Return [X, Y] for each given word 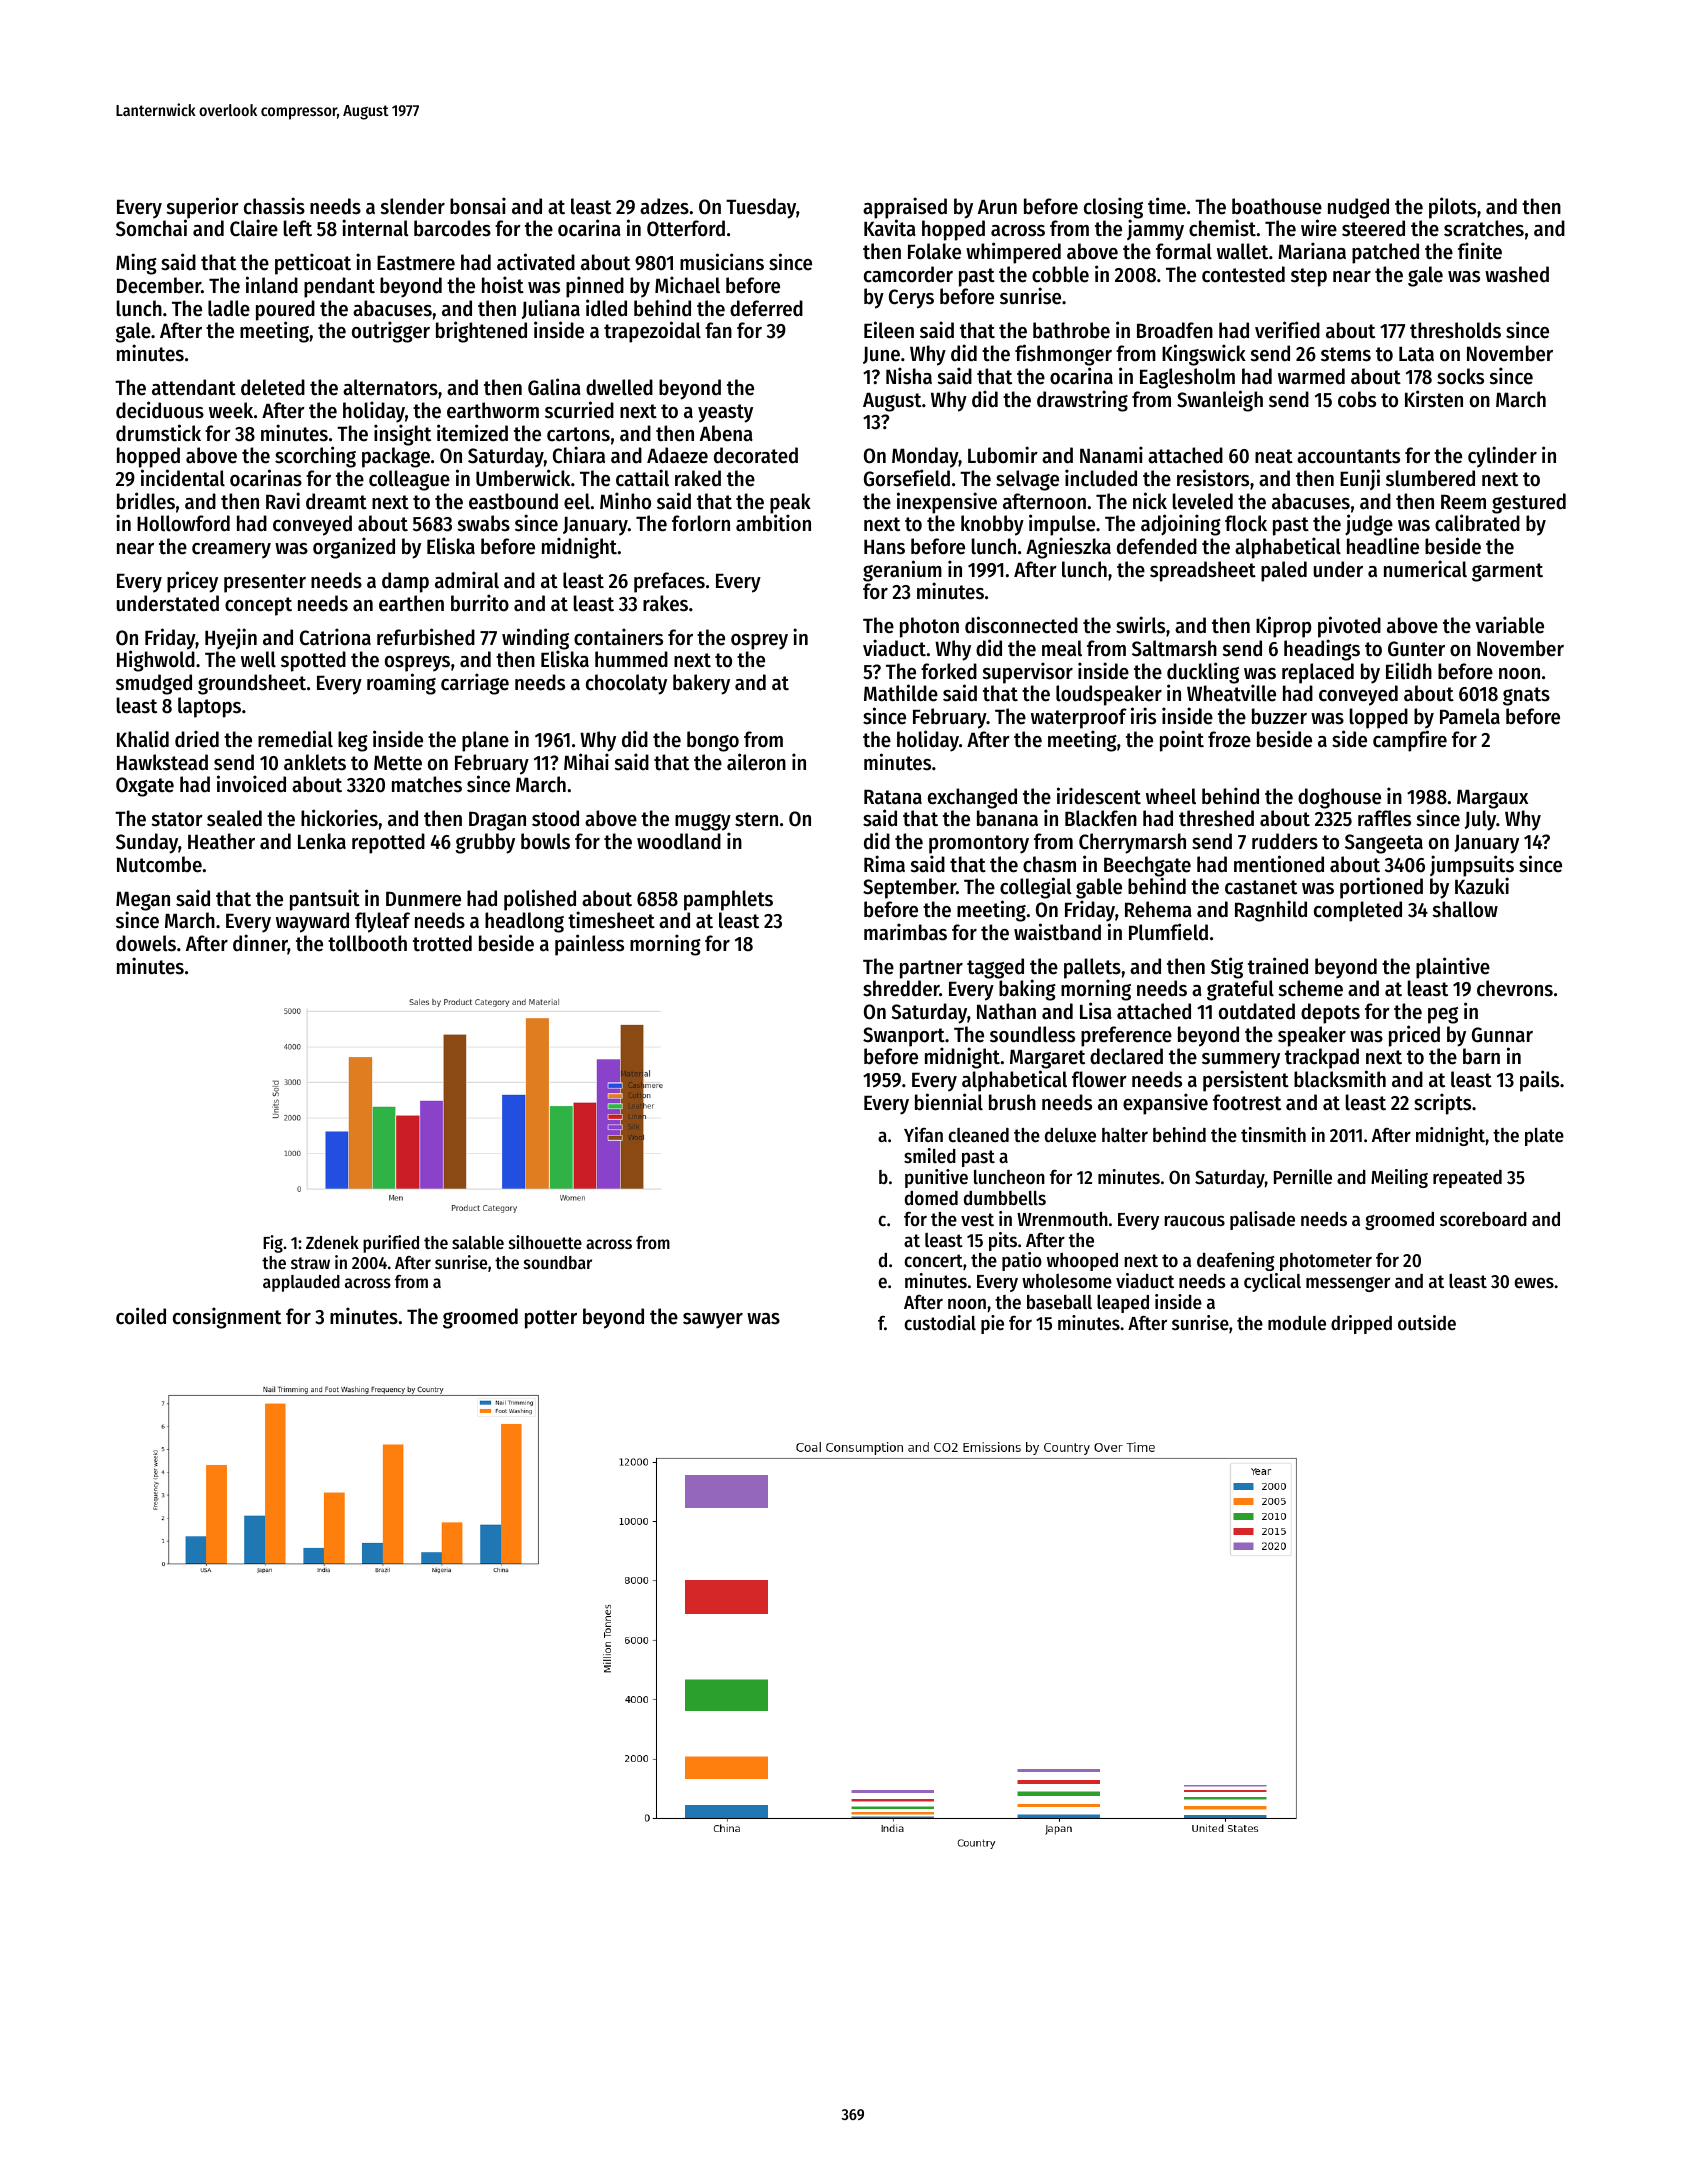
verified [1287, 330]
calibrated [1477, 523]
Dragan [497, 821]
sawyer [713, 1321]
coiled [141, 1316]
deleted [273, 387]
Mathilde [901, 693]
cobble [1060, 274]
